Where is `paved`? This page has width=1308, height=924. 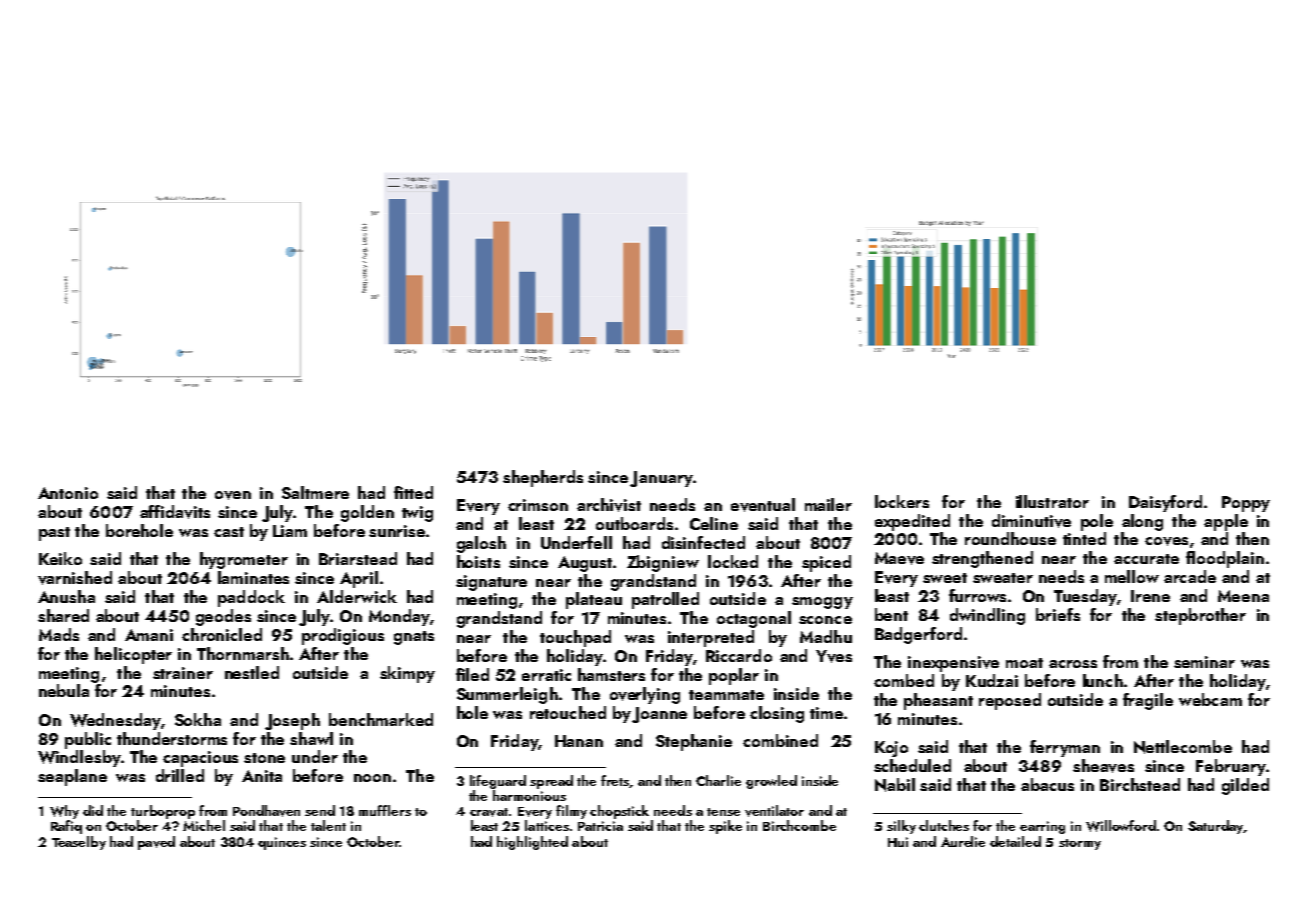 paved is located at coordinates (156, 843).
